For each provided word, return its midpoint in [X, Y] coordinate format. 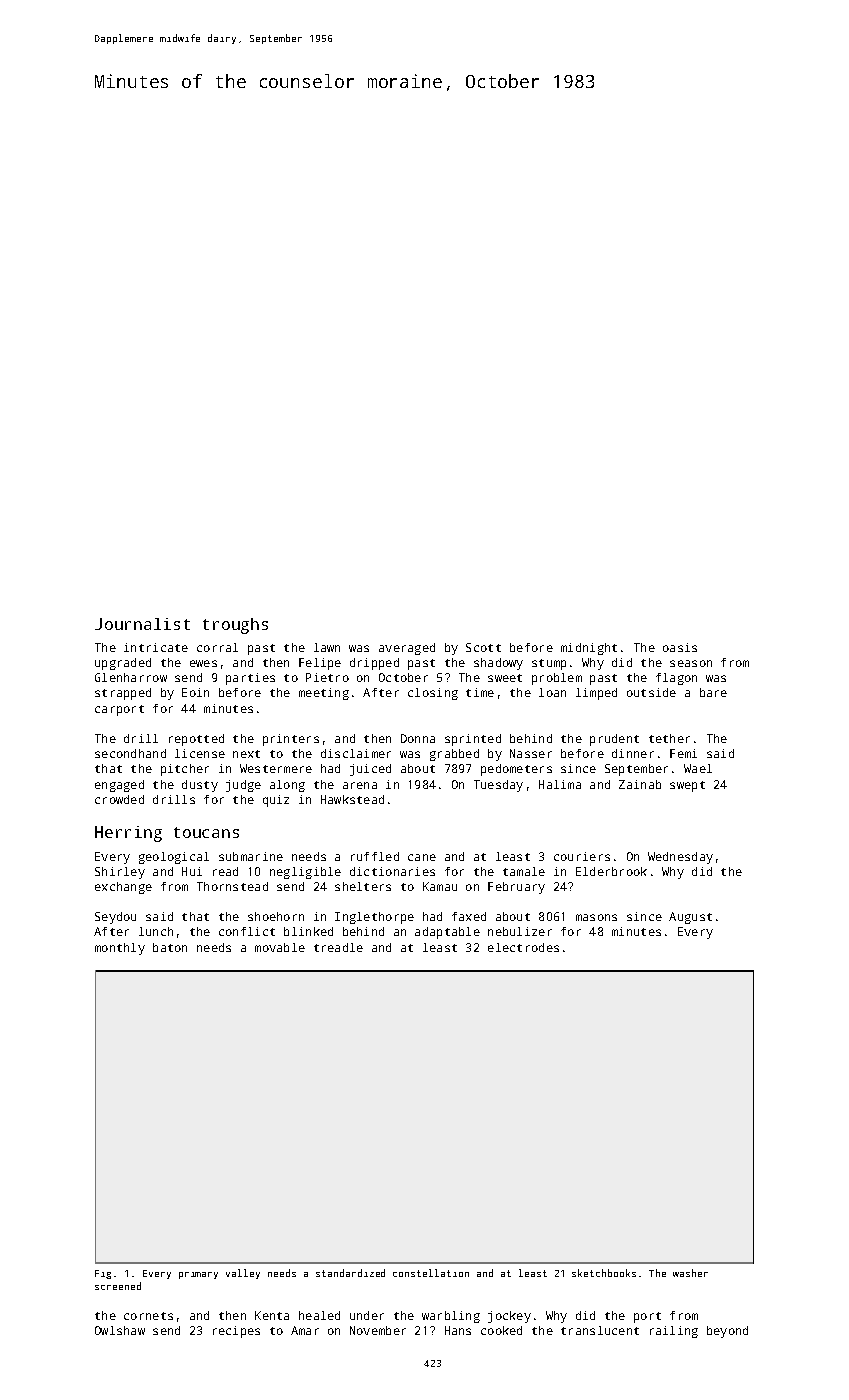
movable [280, 947]
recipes [236, 1332]
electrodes [523, 947]
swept [687, 786]
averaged [407, 649]
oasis [680, 647]
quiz [276, 801]
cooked [501, 1330]
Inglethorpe [374, 918]
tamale [524, 871]
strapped [123, 694]
